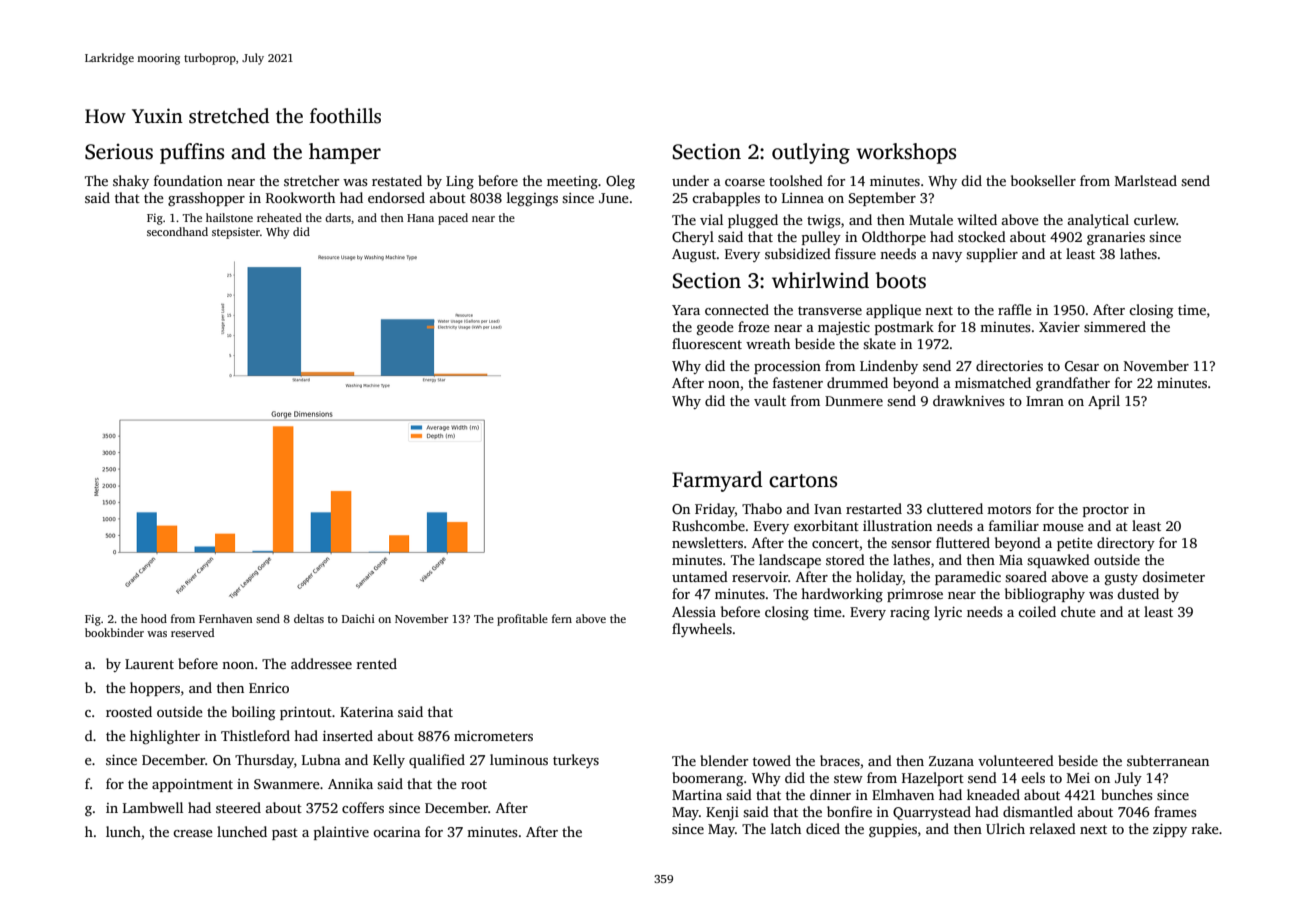 The width and height of the image is (1308, 924). Describe the element at coordinates (236, 233) in the image. I see `stepsister` at that location.
